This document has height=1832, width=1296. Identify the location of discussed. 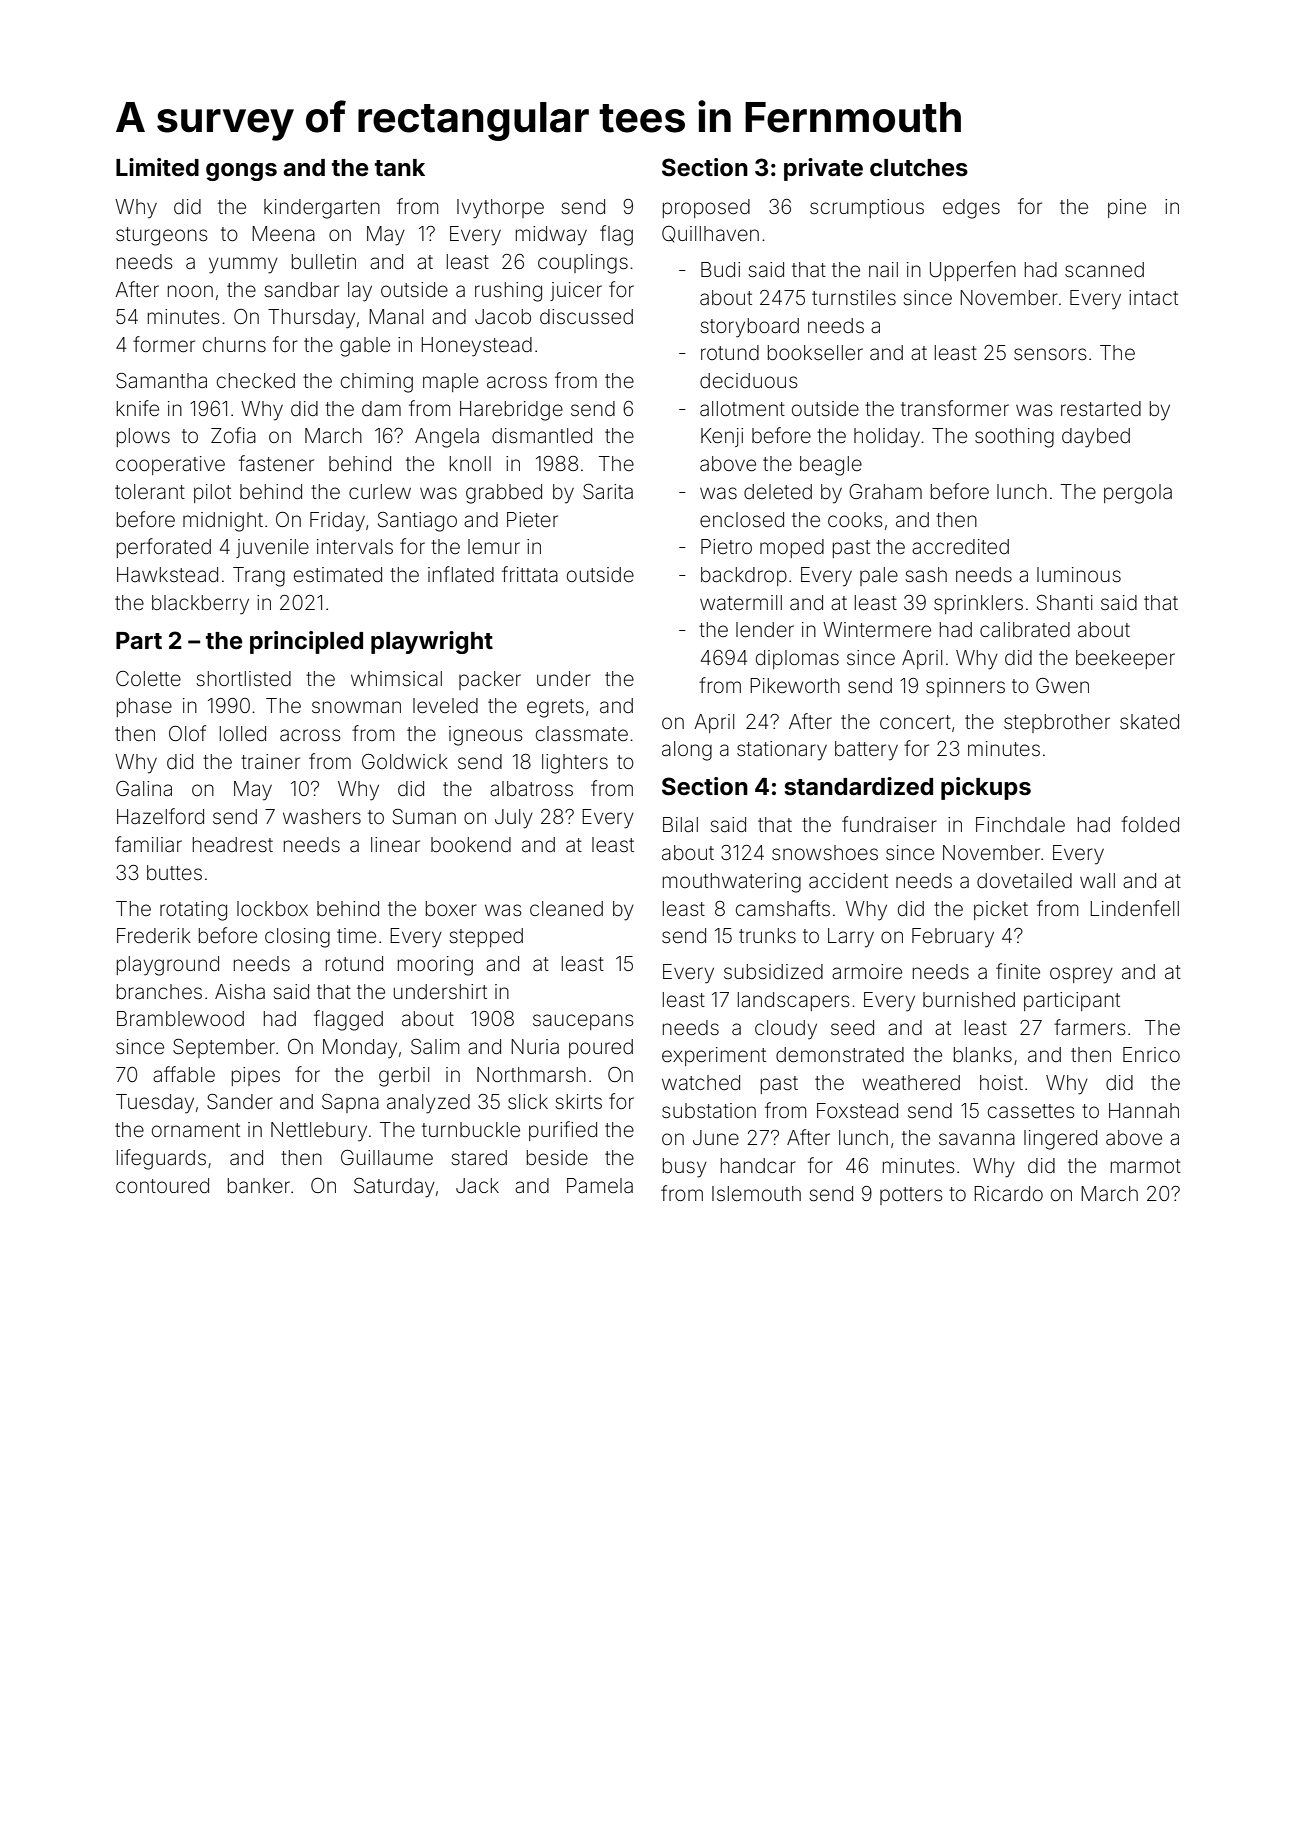
(586, 317).
